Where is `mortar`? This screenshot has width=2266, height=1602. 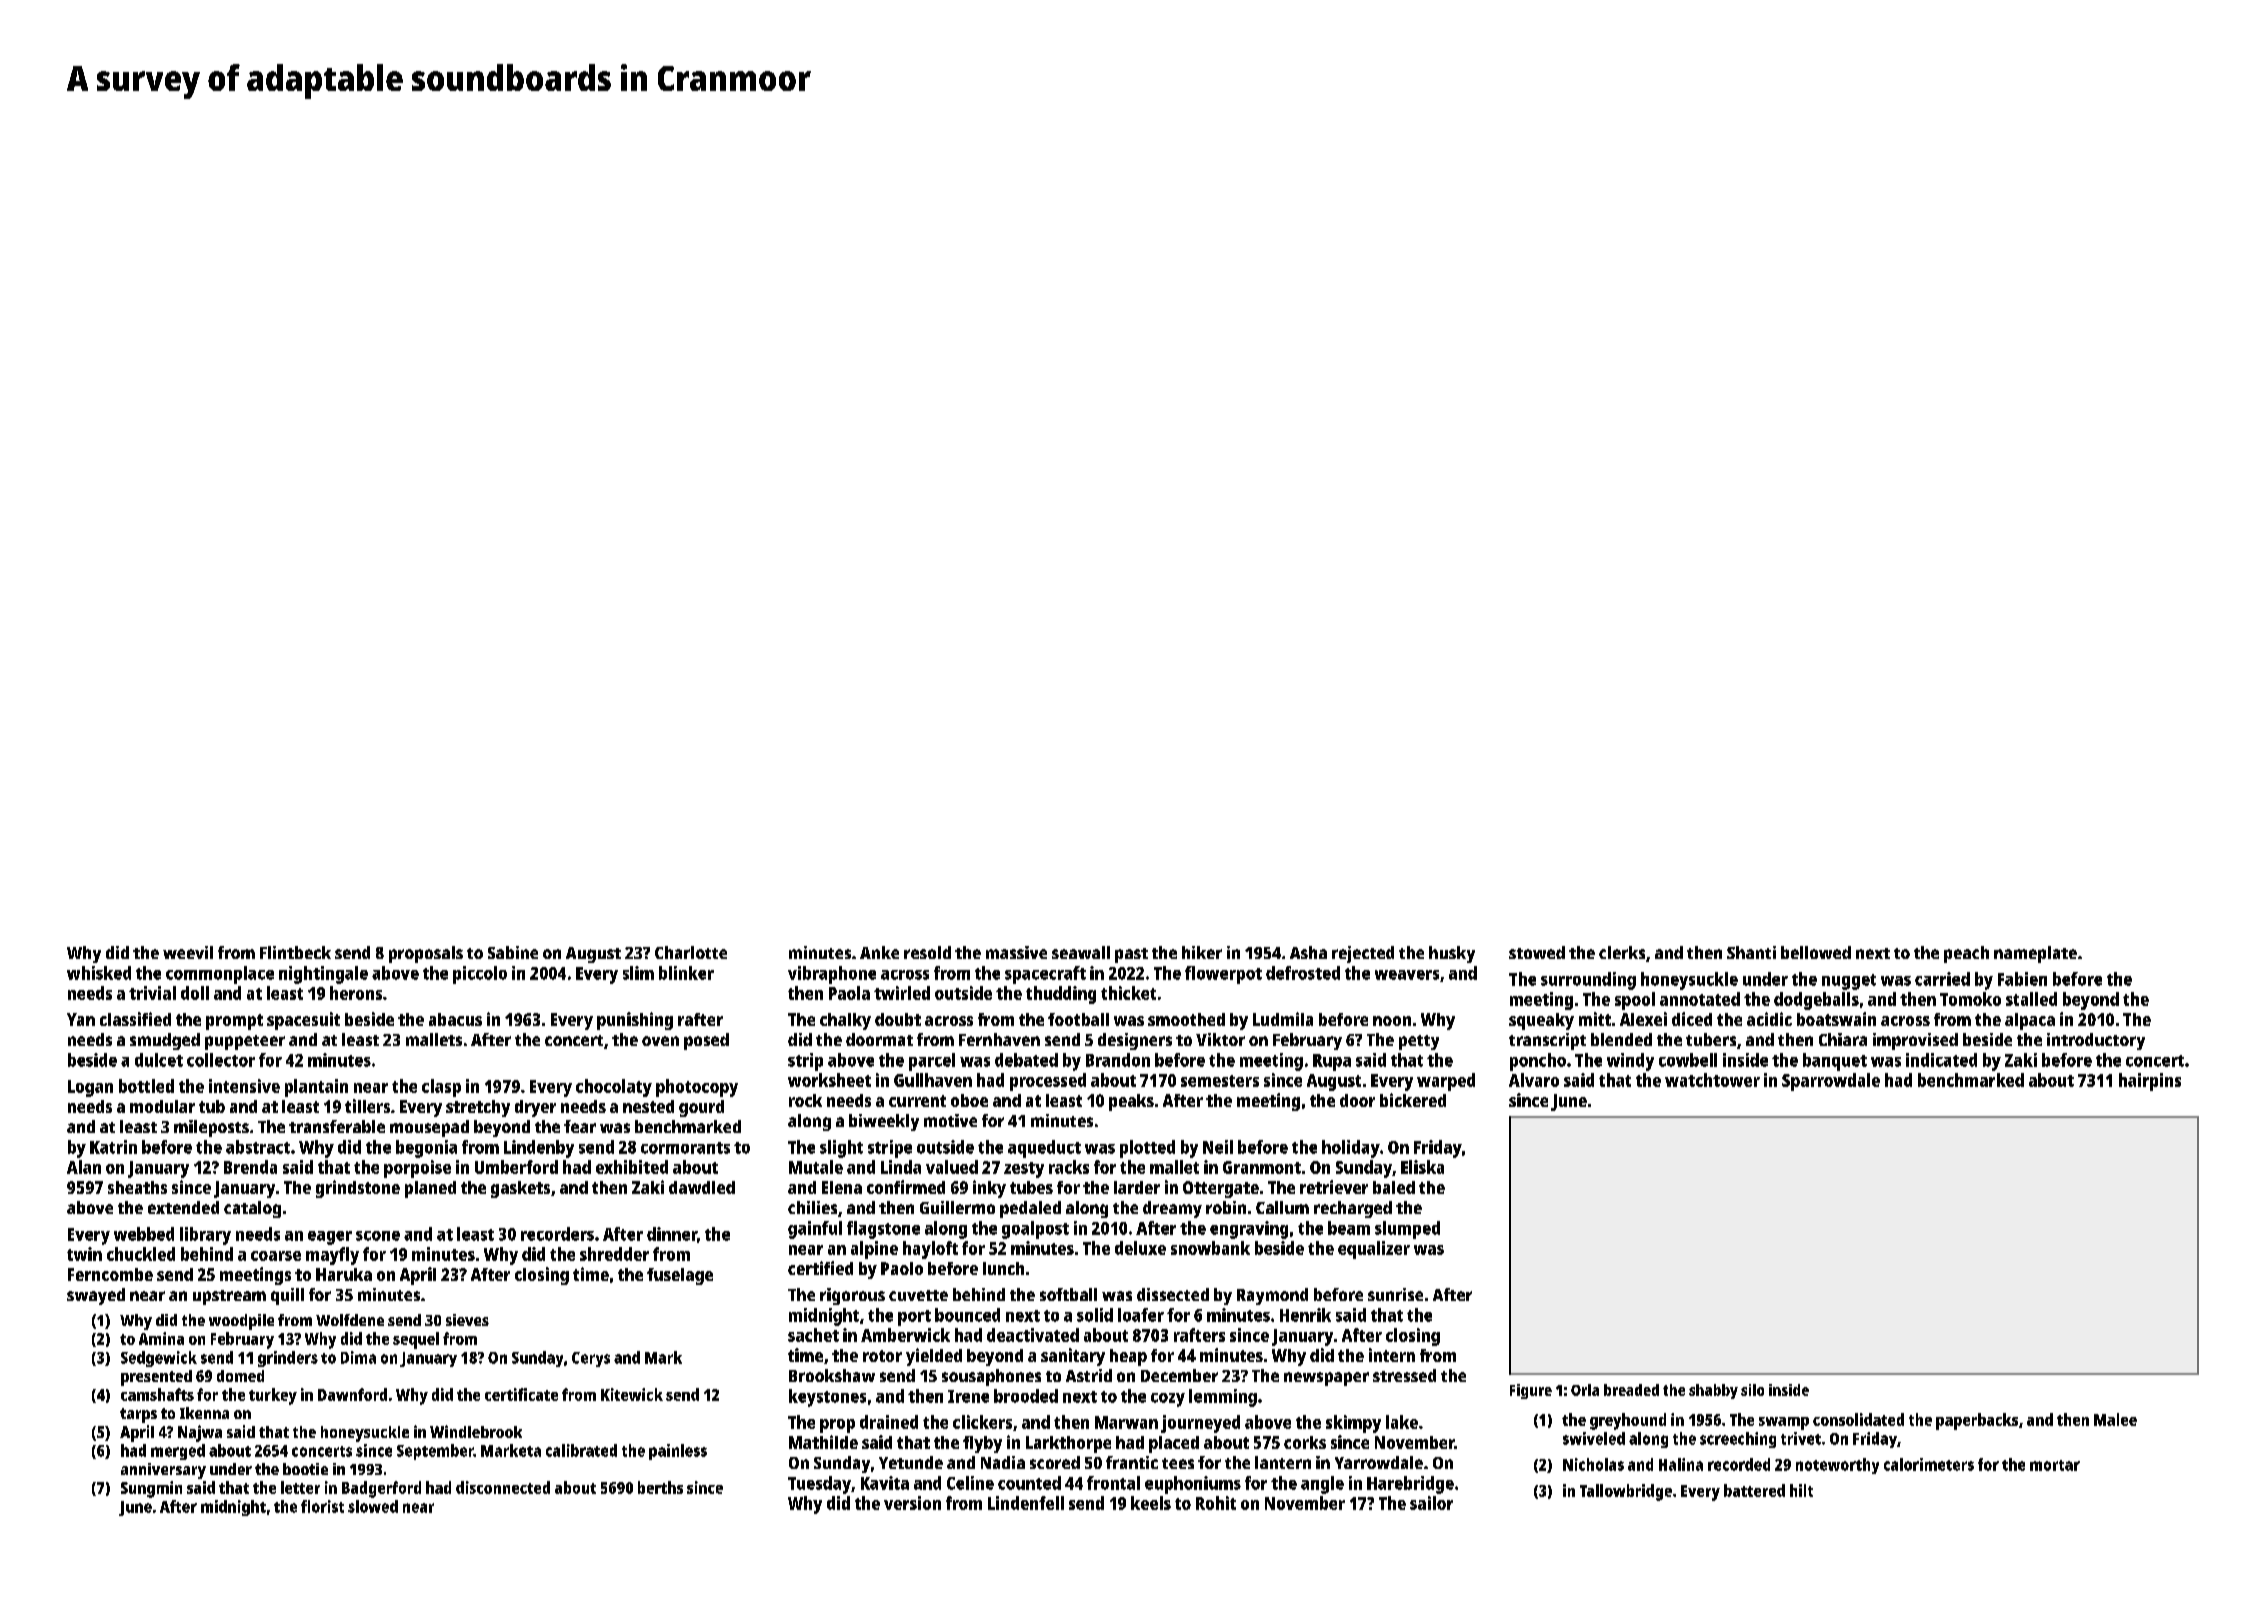 mortar is located at coordinates (2055, 1465).
